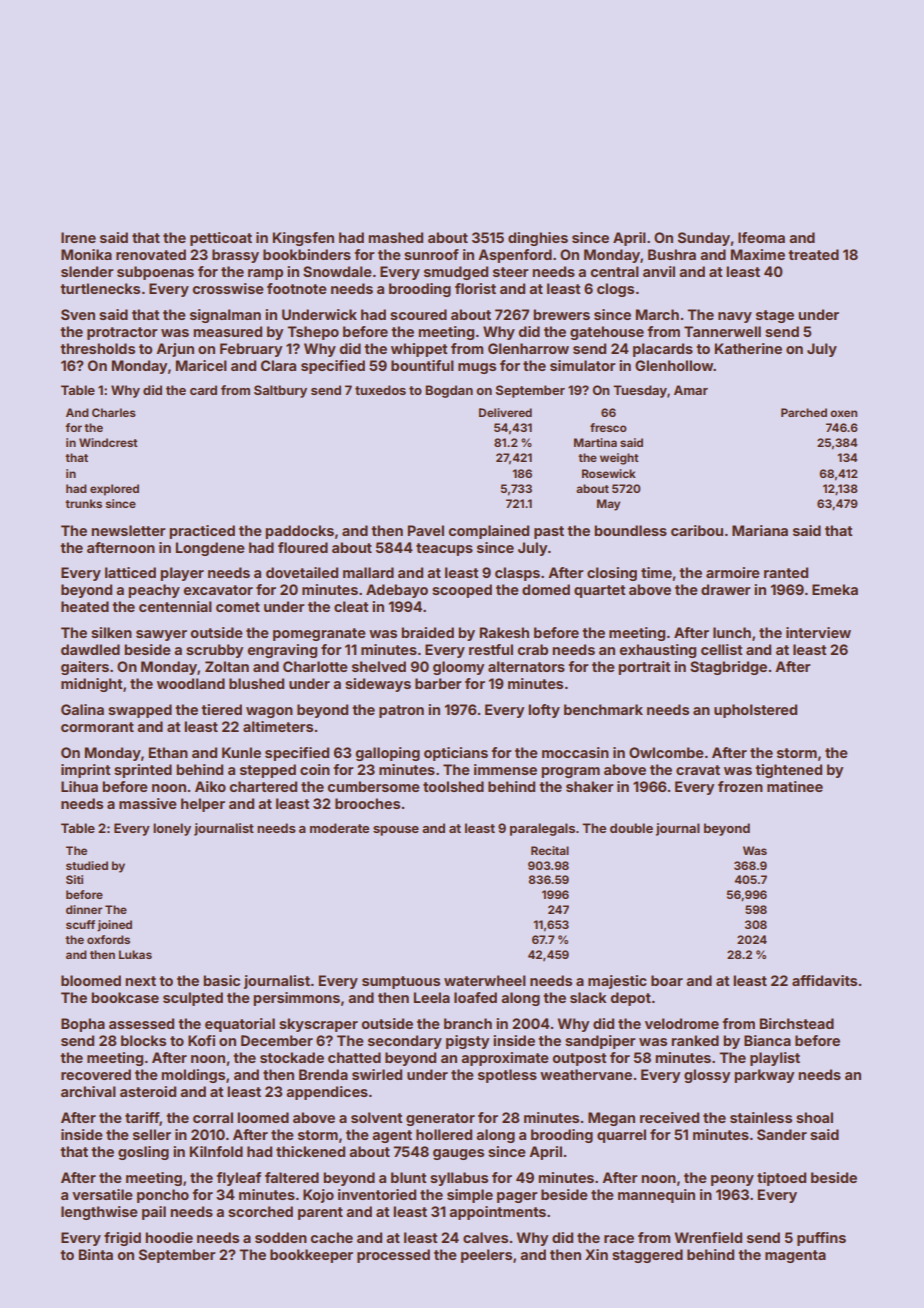  What do you see at coordinates (114, 412) in the screenshot?
I see `Charles` at bounding box center [114, 412].
